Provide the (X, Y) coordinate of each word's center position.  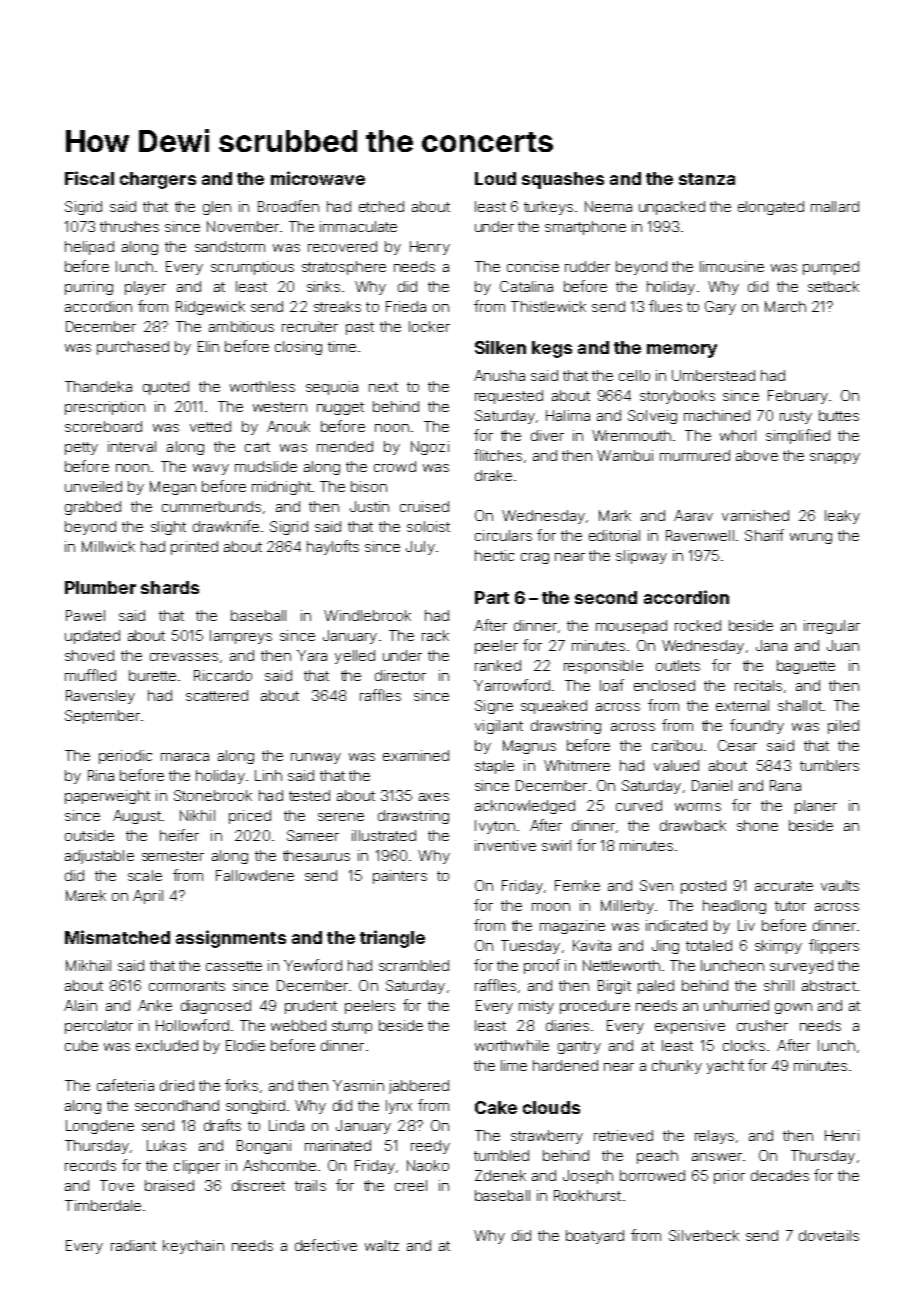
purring (89, 288)
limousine (732, 266)
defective (326, 1245)
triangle (392, 939)
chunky (677, 1067)
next (383, 387)
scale (145, 875)
